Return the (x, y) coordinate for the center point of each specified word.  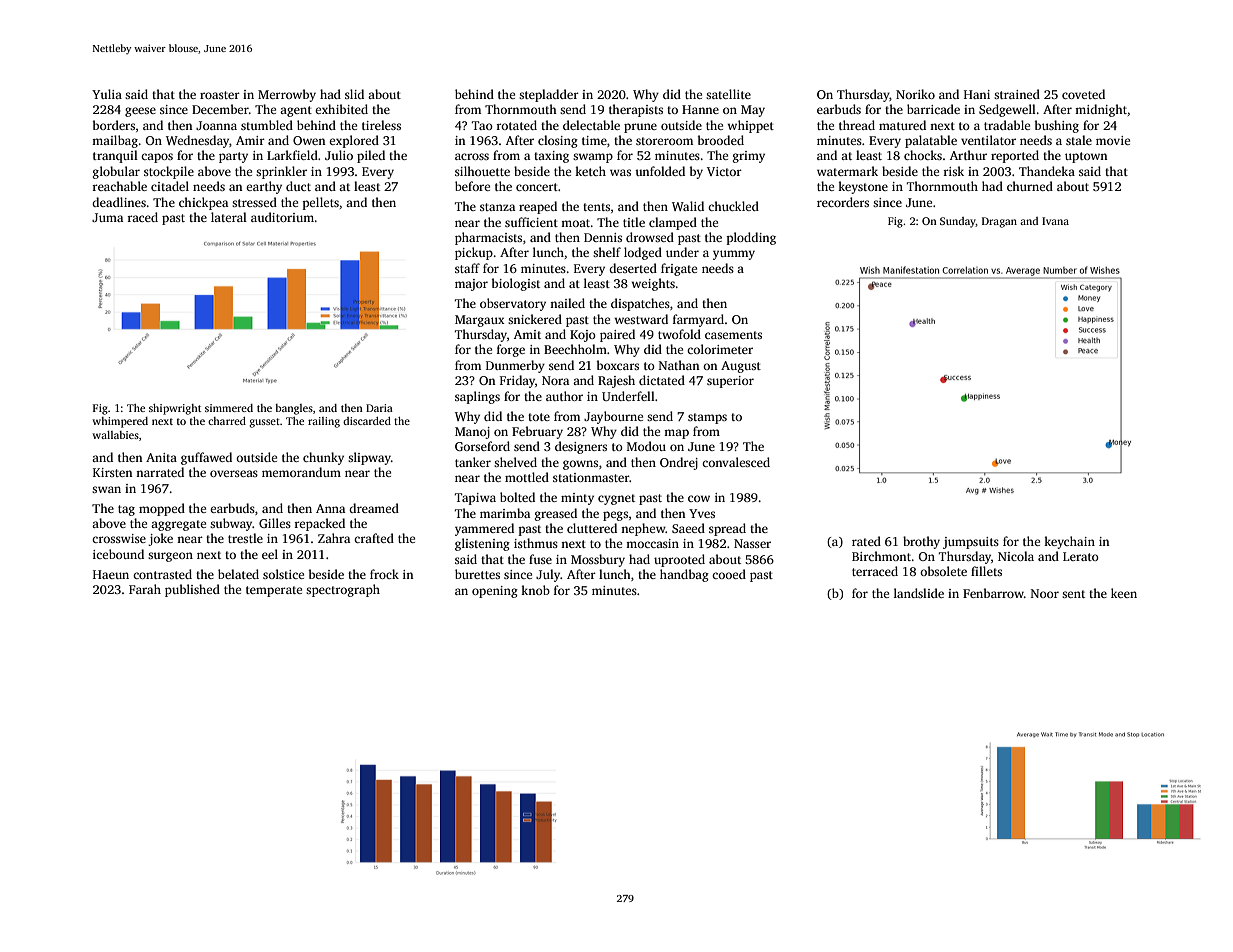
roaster (220, 95)
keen (1124, 593)
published (192, 590)
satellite (728, 94)
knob (535, 590)
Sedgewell (1007, 110)
